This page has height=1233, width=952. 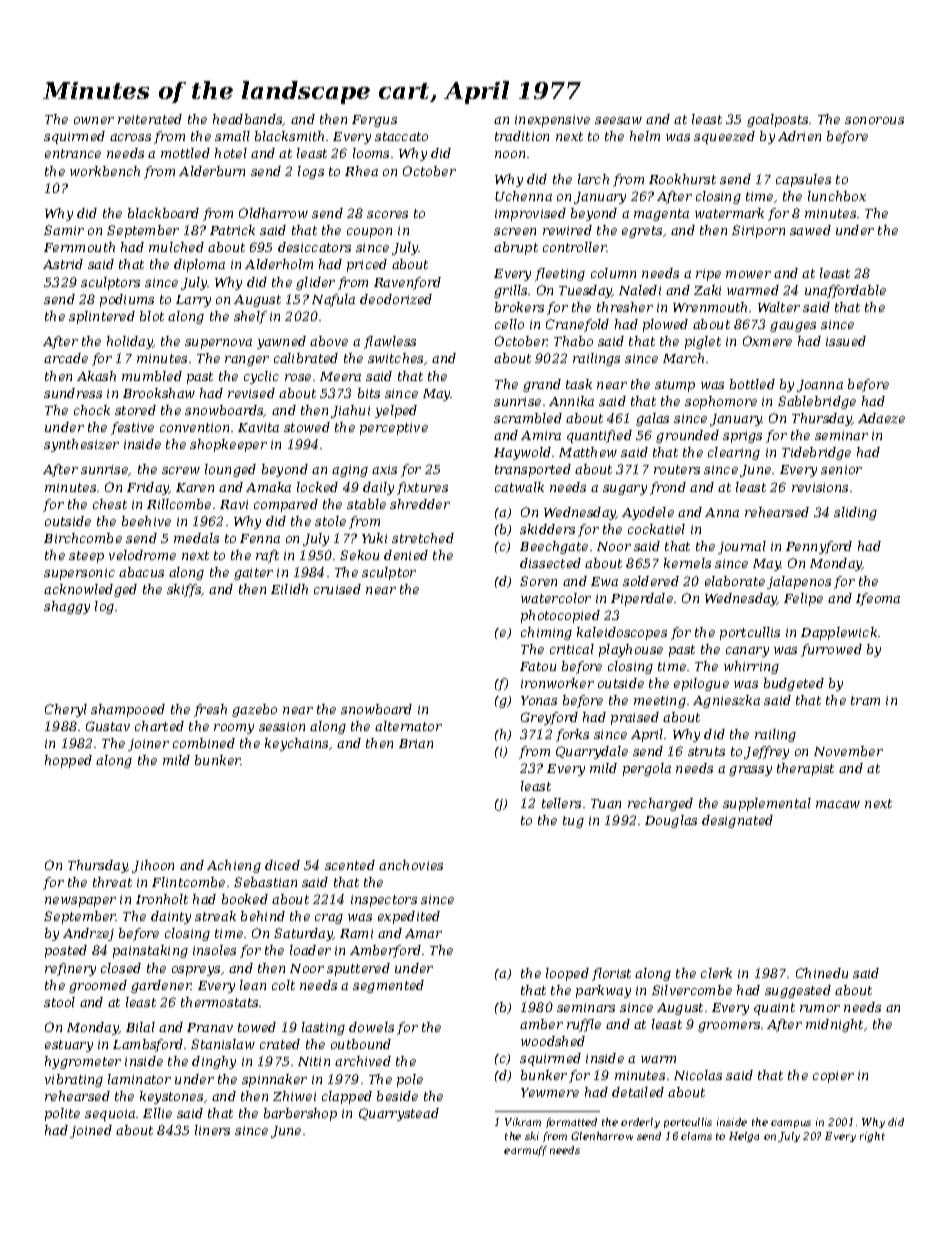 I want to click on workbench, so click(x=105, y=171).
